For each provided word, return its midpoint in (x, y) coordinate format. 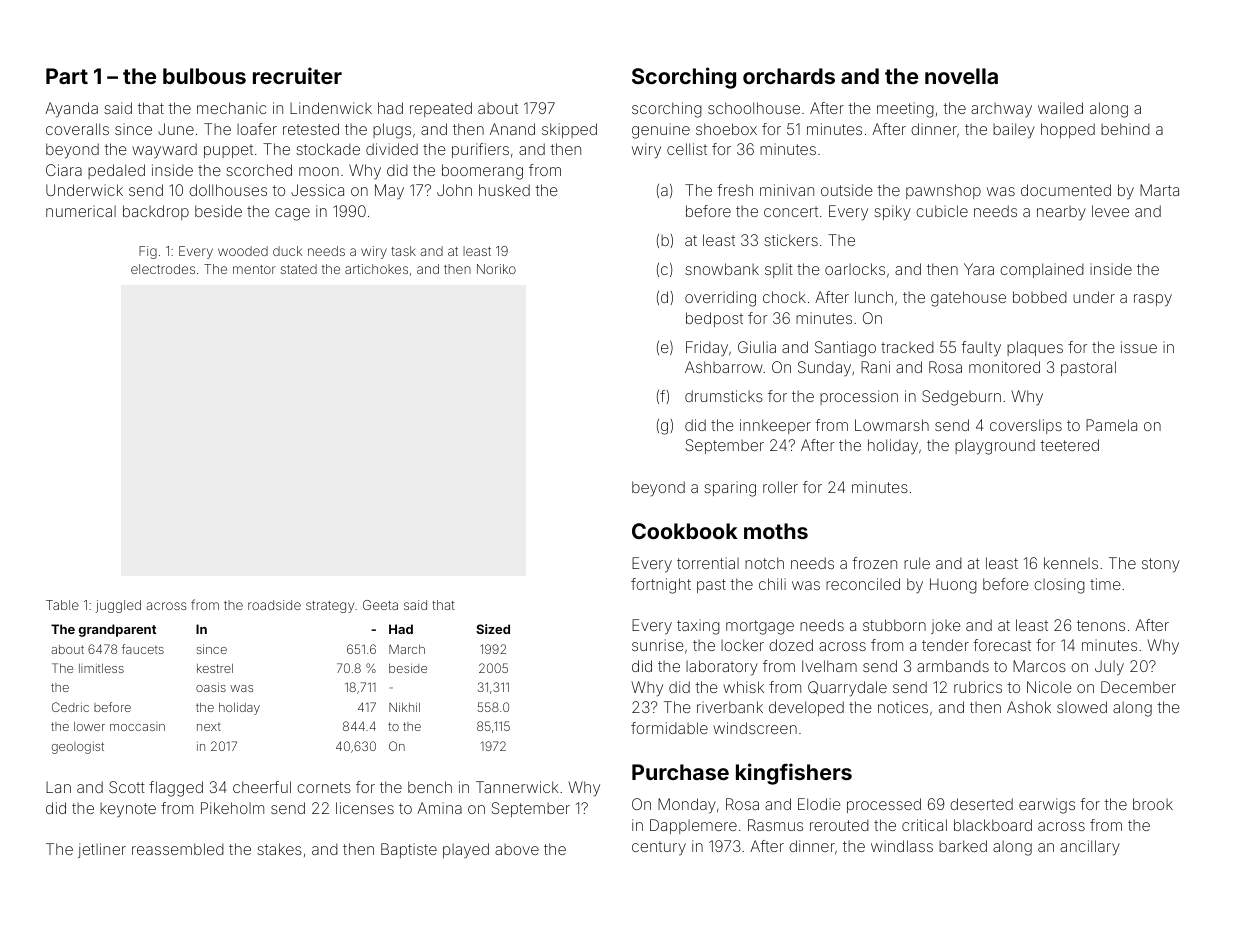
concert (791, 211)
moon (319, 171)
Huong (953, 586)
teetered (1069, 445)
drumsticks (724, 396)
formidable (669, 728)
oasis (211, 687)
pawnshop (943, 191)
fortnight (661, 586)
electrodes (163, 269)
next (209, 726)
